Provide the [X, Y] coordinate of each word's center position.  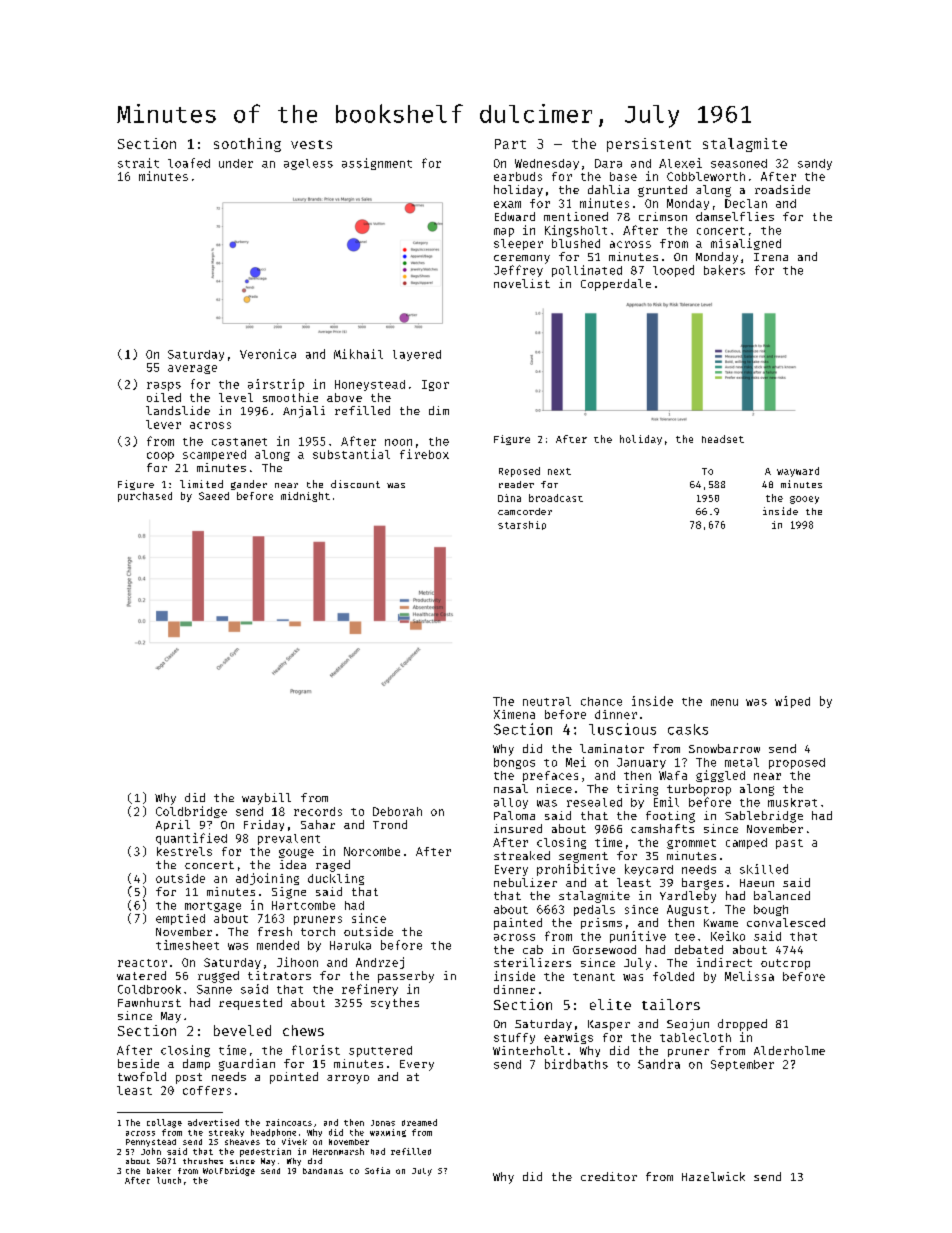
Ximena [514, 714]
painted [518, 924]
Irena [771, 257]
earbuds [518, 176]
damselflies [735, 216]
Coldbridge [191, 812]
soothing [247, 145]
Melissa [749, 976]
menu [724, 702]
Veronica [268, 354]
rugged [218, 977]
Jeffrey [518, 271]
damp [196, 1064]
